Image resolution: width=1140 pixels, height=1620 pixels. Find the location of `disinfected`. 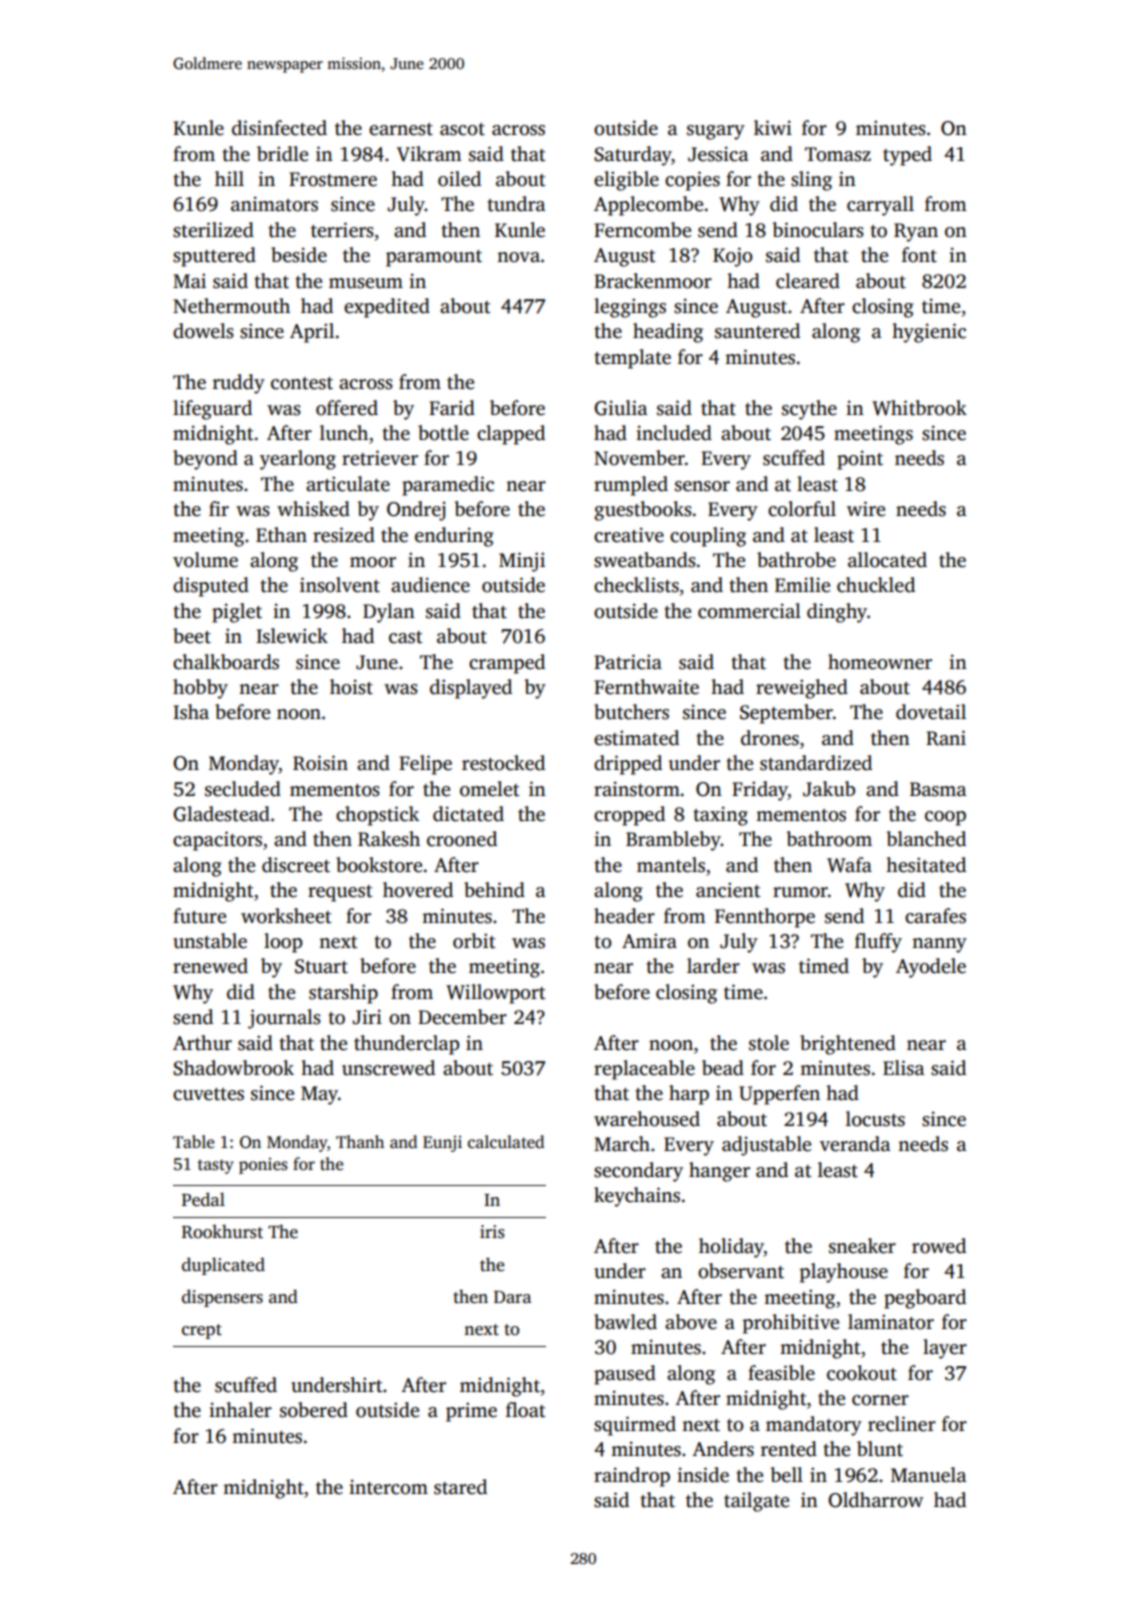

disinfected is located at coordinates (279, 128).
